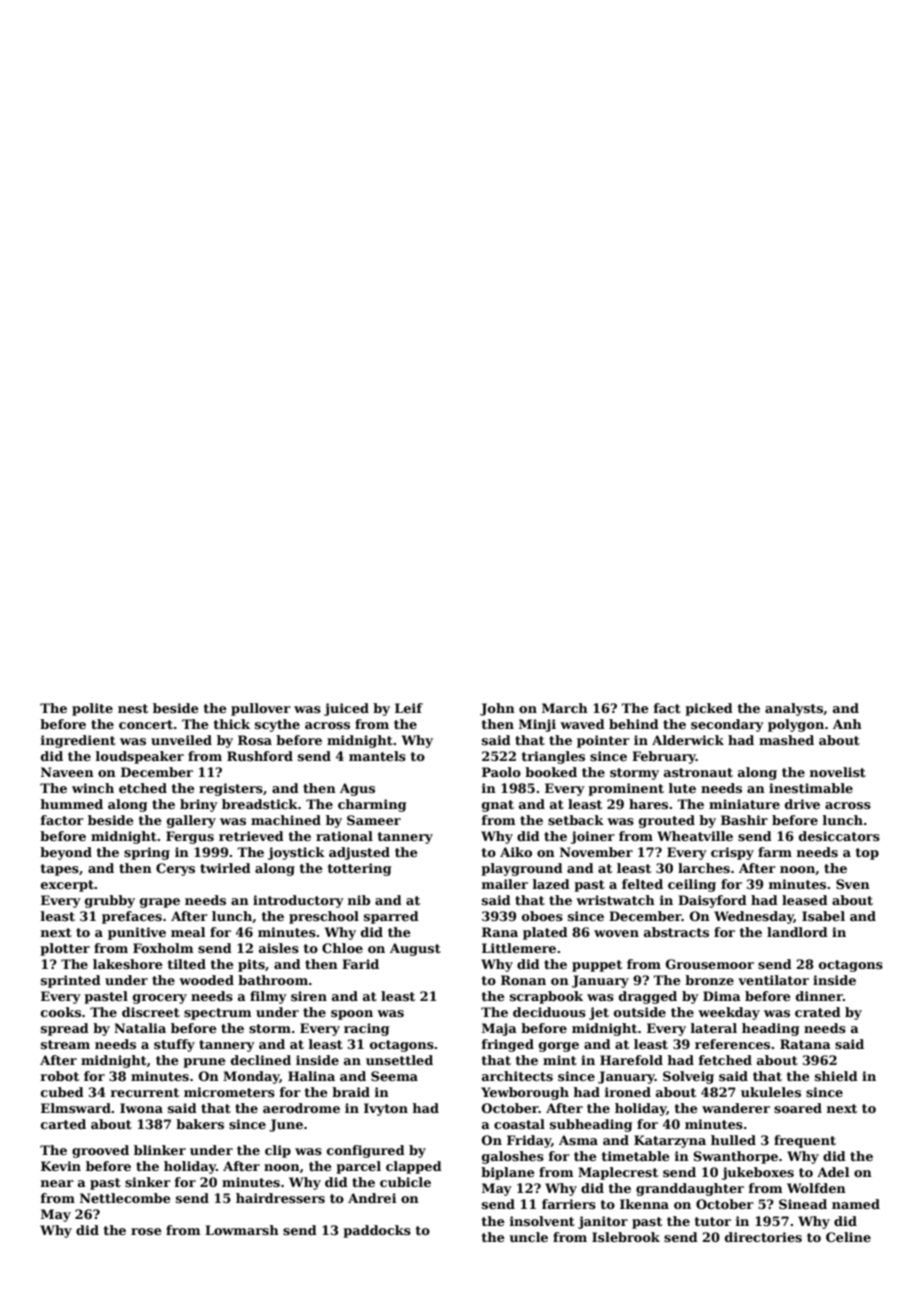 The height and width of the document is (1308, 924). Describe the element at coordinates (92, 709) in the document. I see `polite` at that location.
